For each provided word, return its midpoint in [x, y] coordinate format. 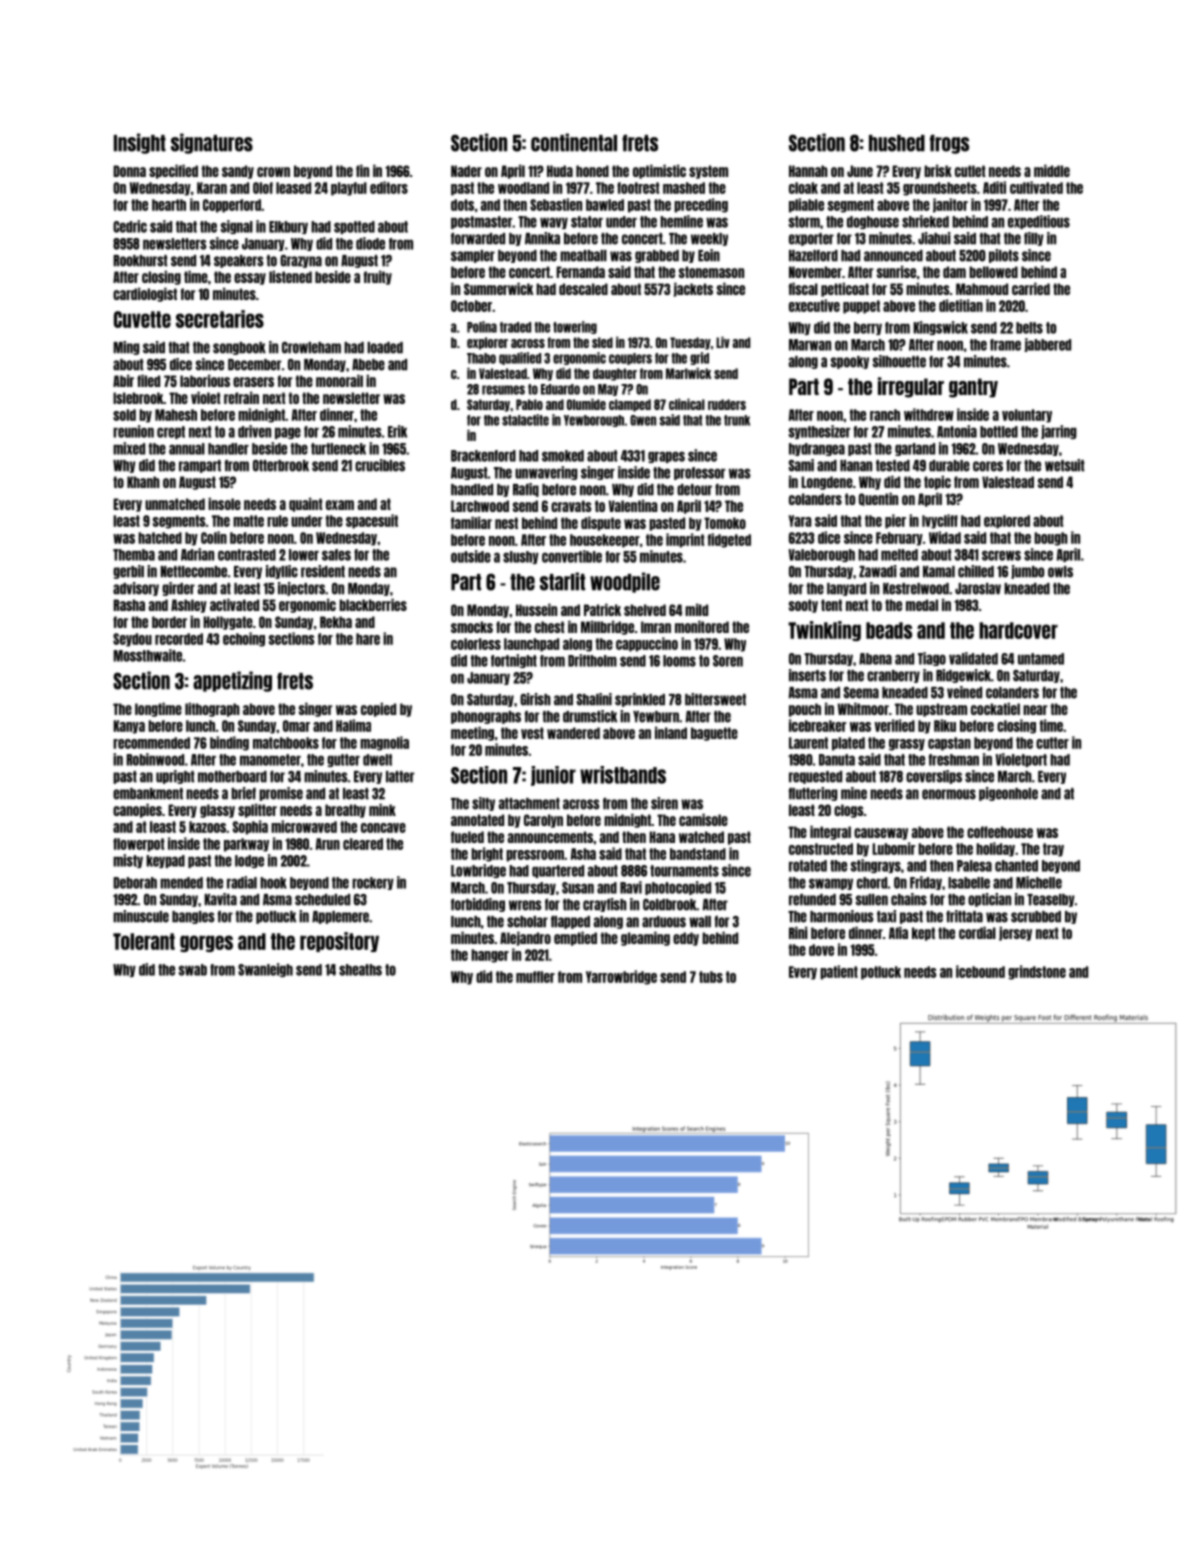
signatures [212, 143]
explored [1007, 522]
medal [922, 605]
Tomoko [725, 523]
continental [574, 142]
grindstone [1037, 972]
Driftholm [592, 660]
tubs [711, 977]
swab [193, 970]
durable [949, 466]
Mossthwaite [147, 655]
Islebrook [138, 398]
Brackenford [483, 456]
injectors [301, 589]
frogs [949, 144]
